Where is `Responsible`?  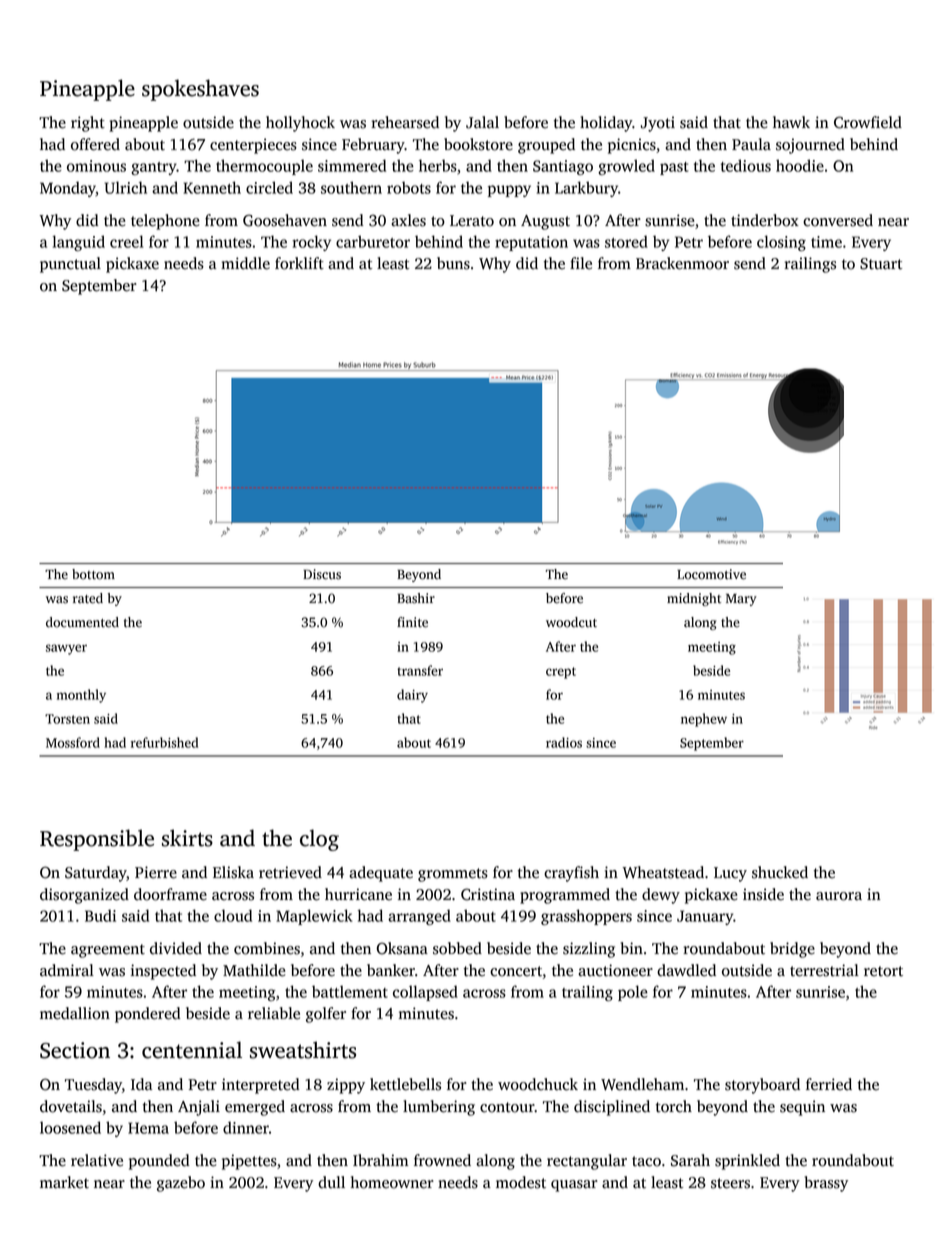 Responsible is located at coordinates (97, 840).
